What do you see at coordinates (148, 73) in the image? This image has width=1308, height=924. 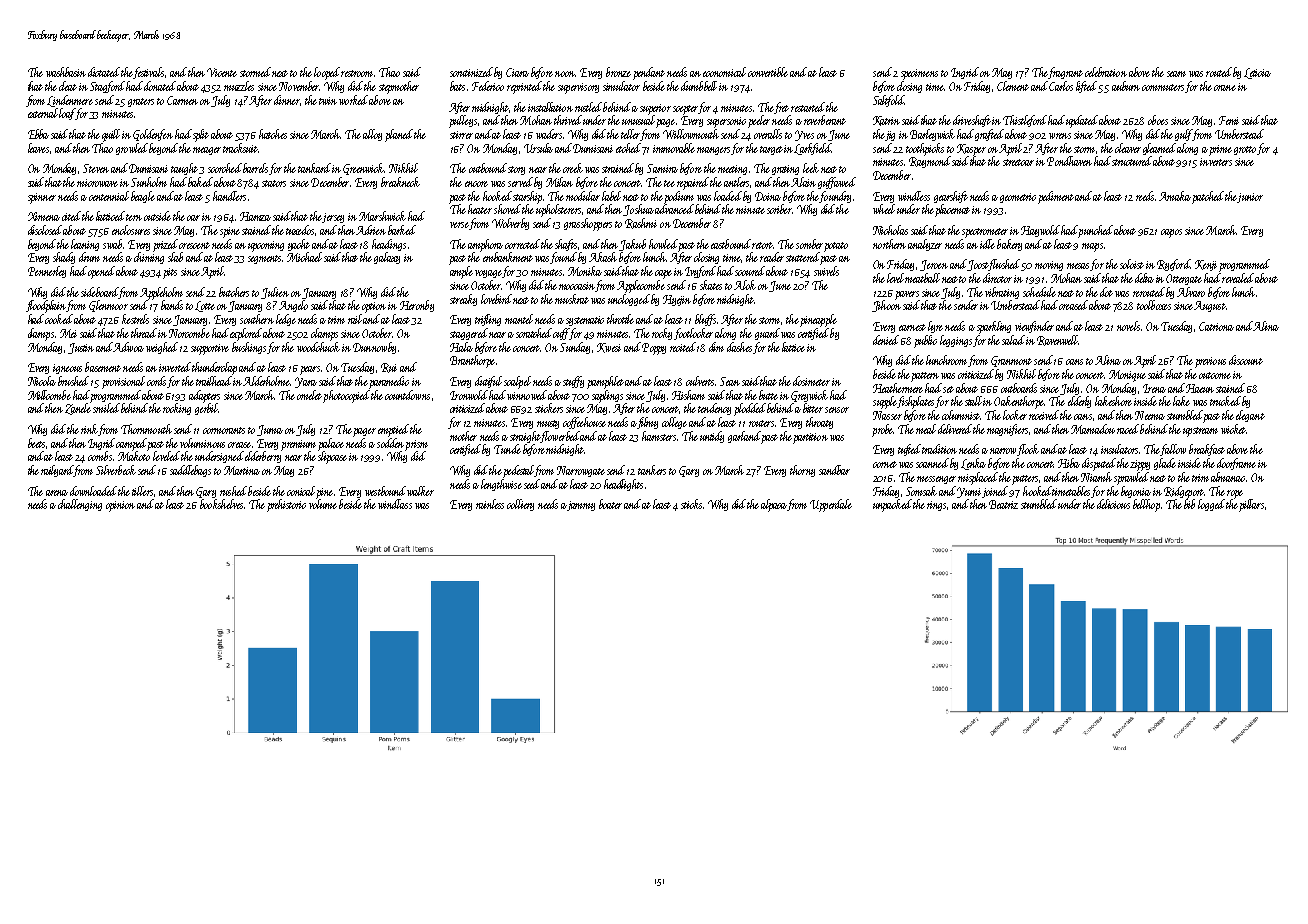 I see `festivals` at bounding box center [148, 73].
